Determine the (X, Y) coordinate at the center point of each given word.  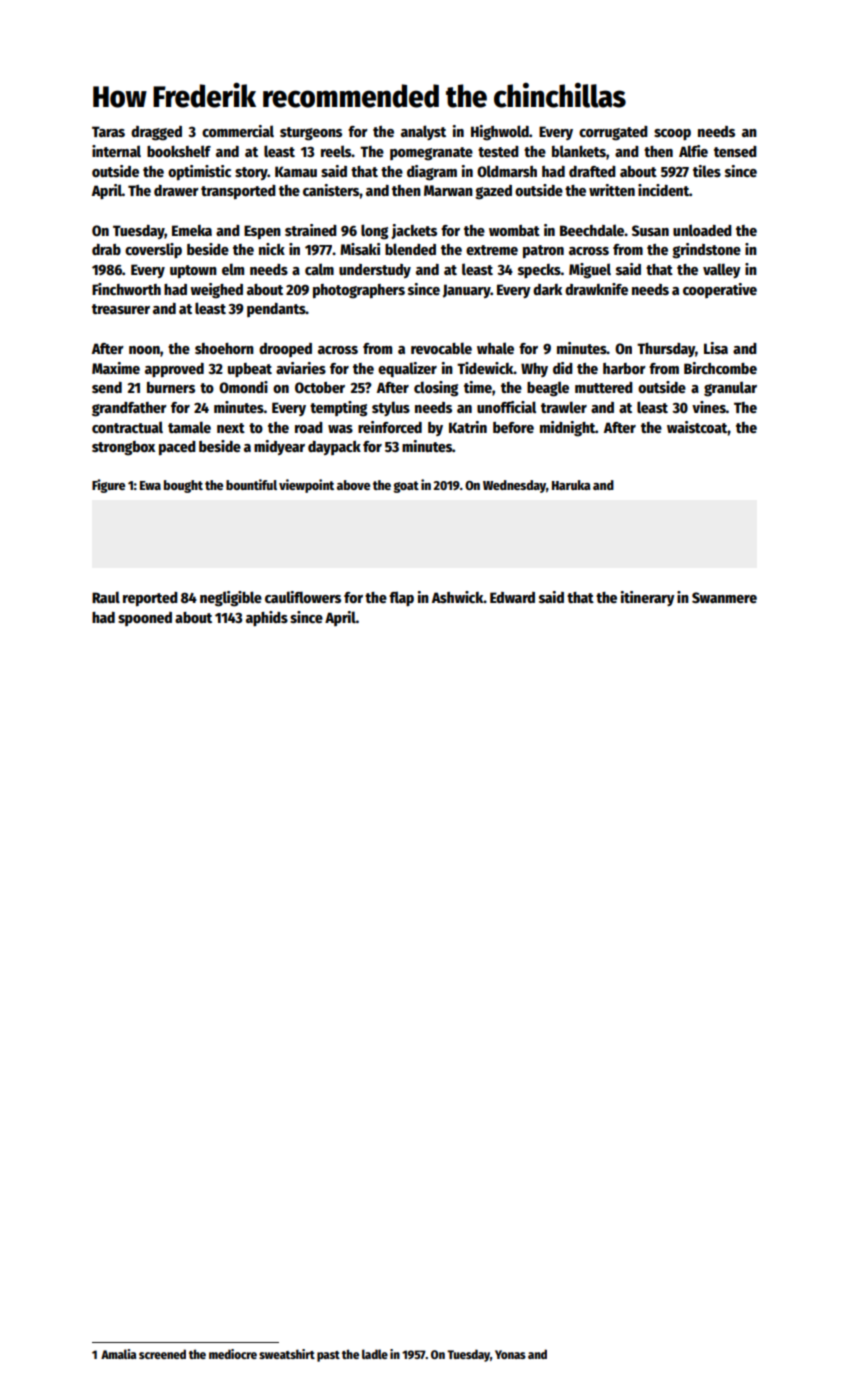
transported (238, 192)
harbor (624, 368)
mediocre (233, 1354)
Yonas (510, 1354)
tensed (735, 151)
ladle (375, 1354)
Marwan (448, 190)
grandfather (129, 409)
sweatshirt (287, 1354)
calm (319, 269)
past (328, 1356)
